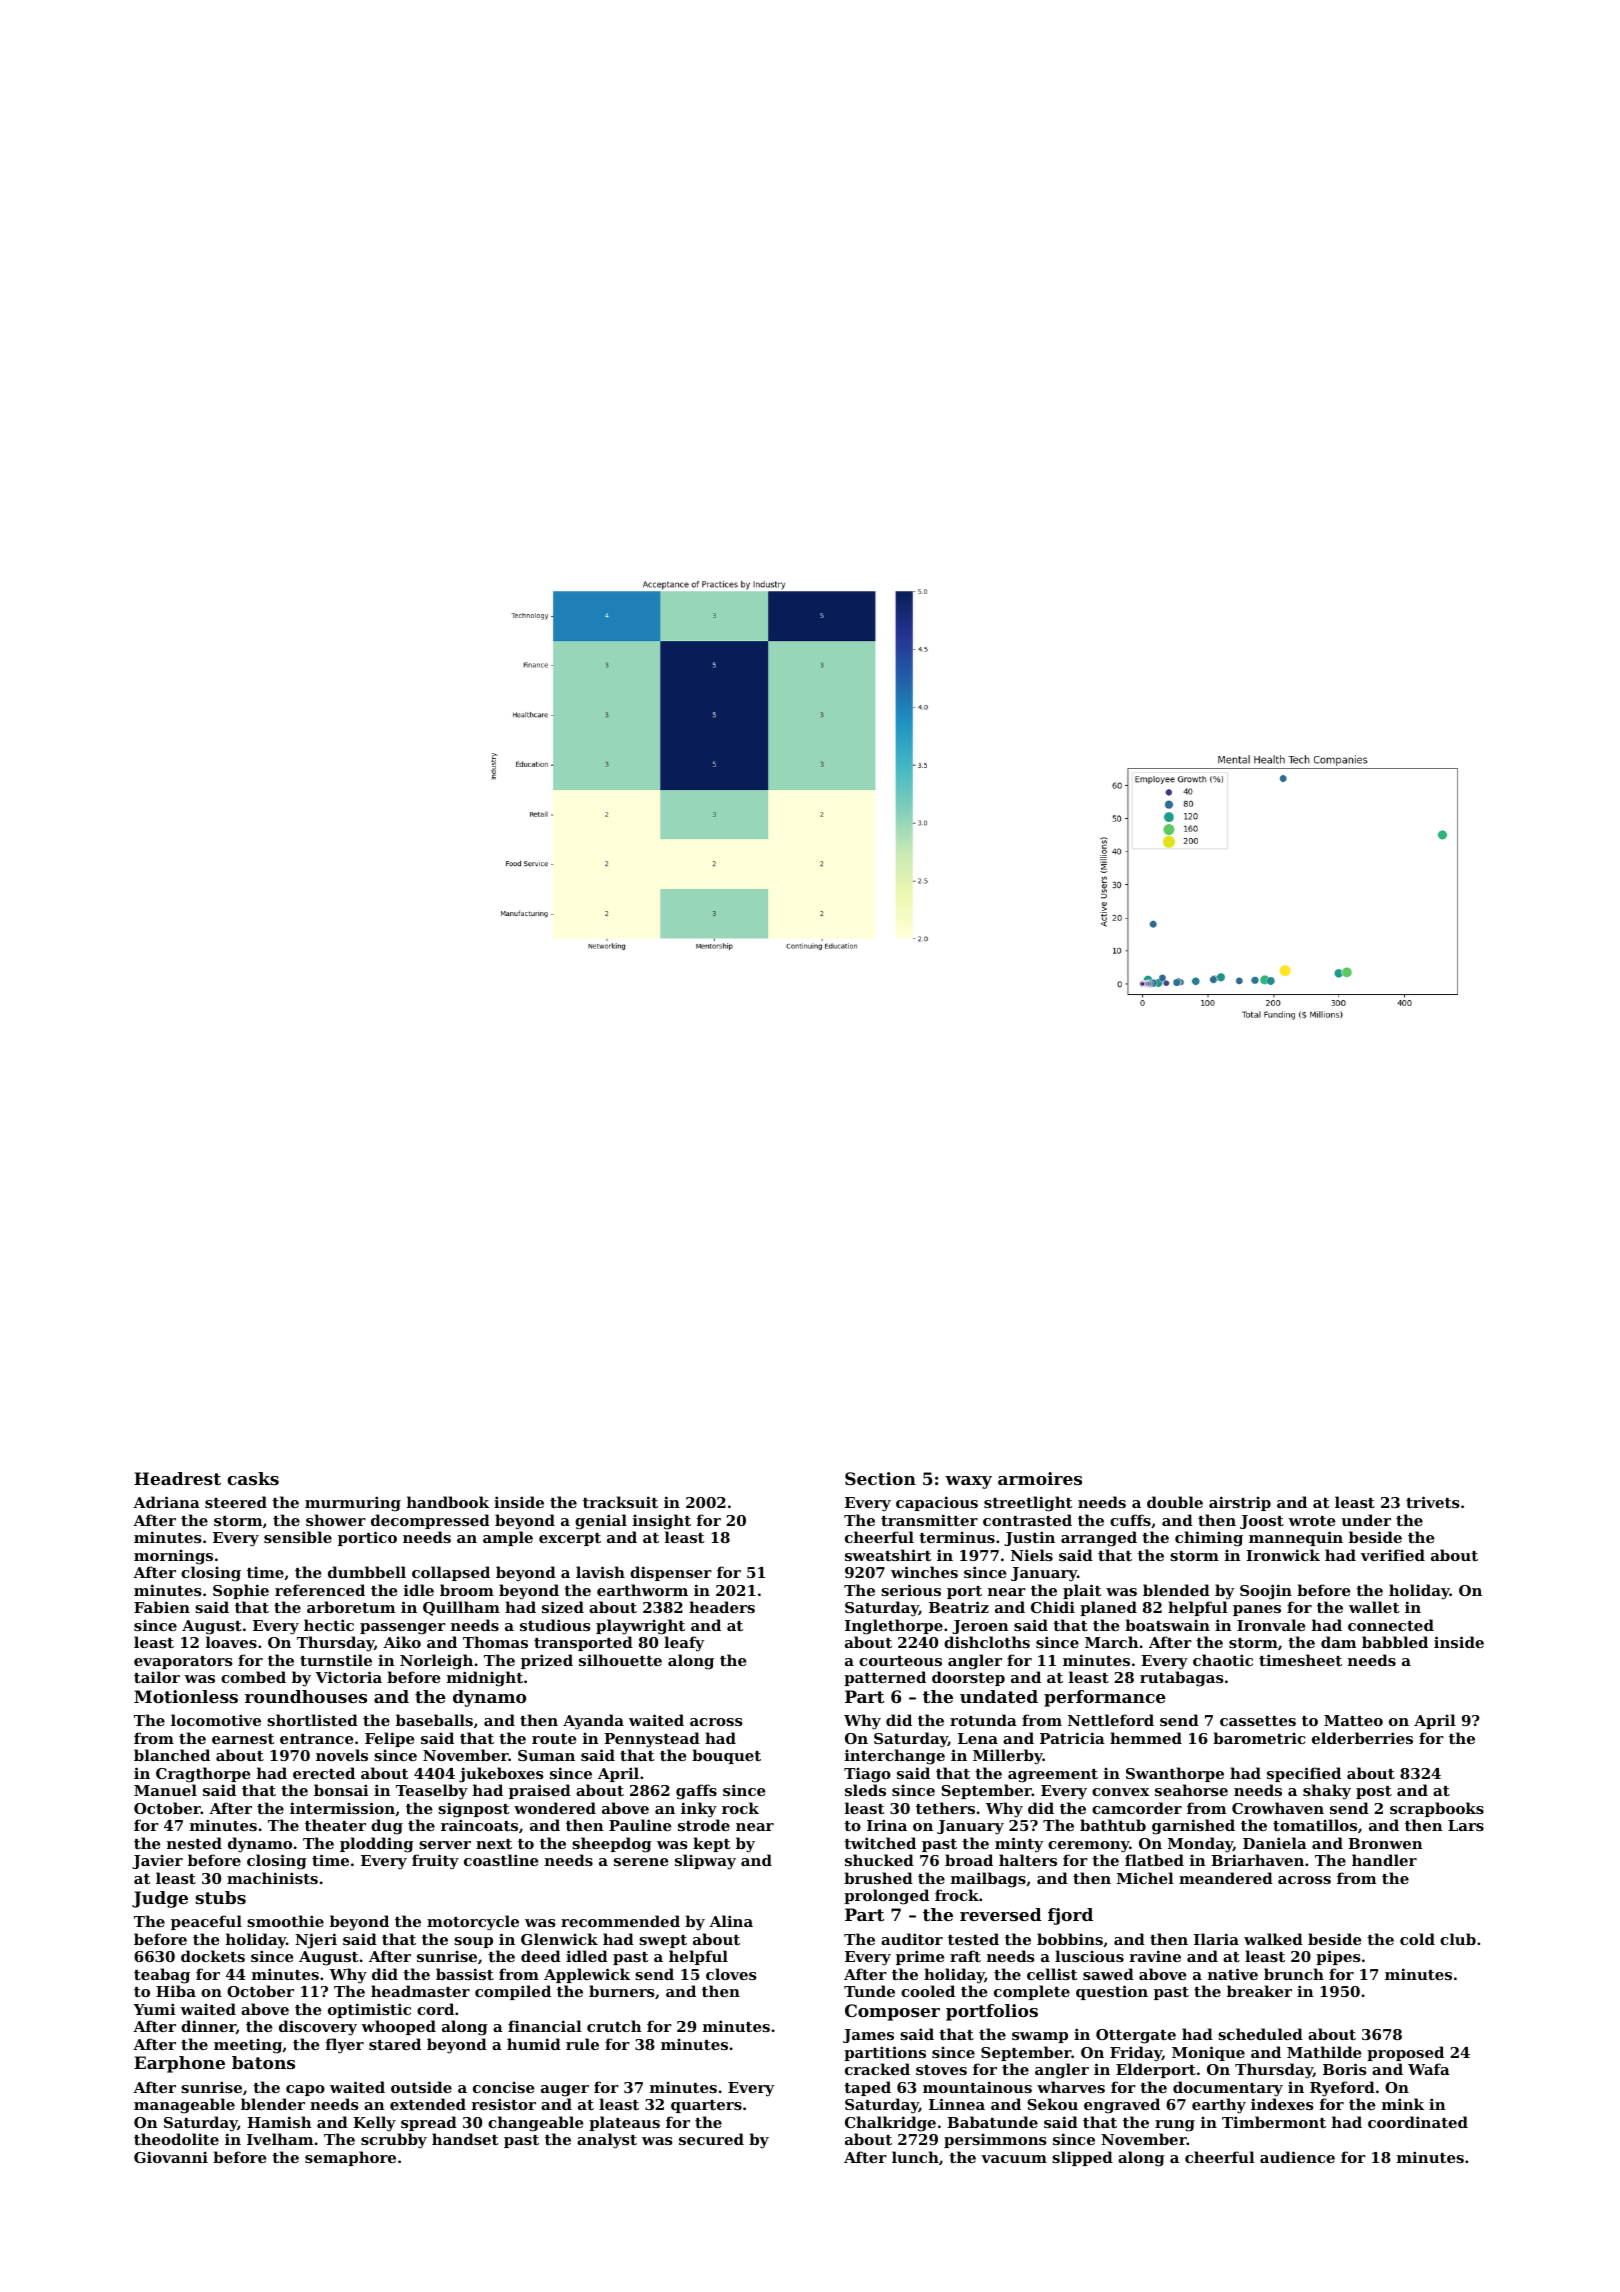 The height and width of the document is (2292, 1620). What do you see at coordinates (208, 2027) in the document?
I see `dinner` at bounding box center [208, 2027].
